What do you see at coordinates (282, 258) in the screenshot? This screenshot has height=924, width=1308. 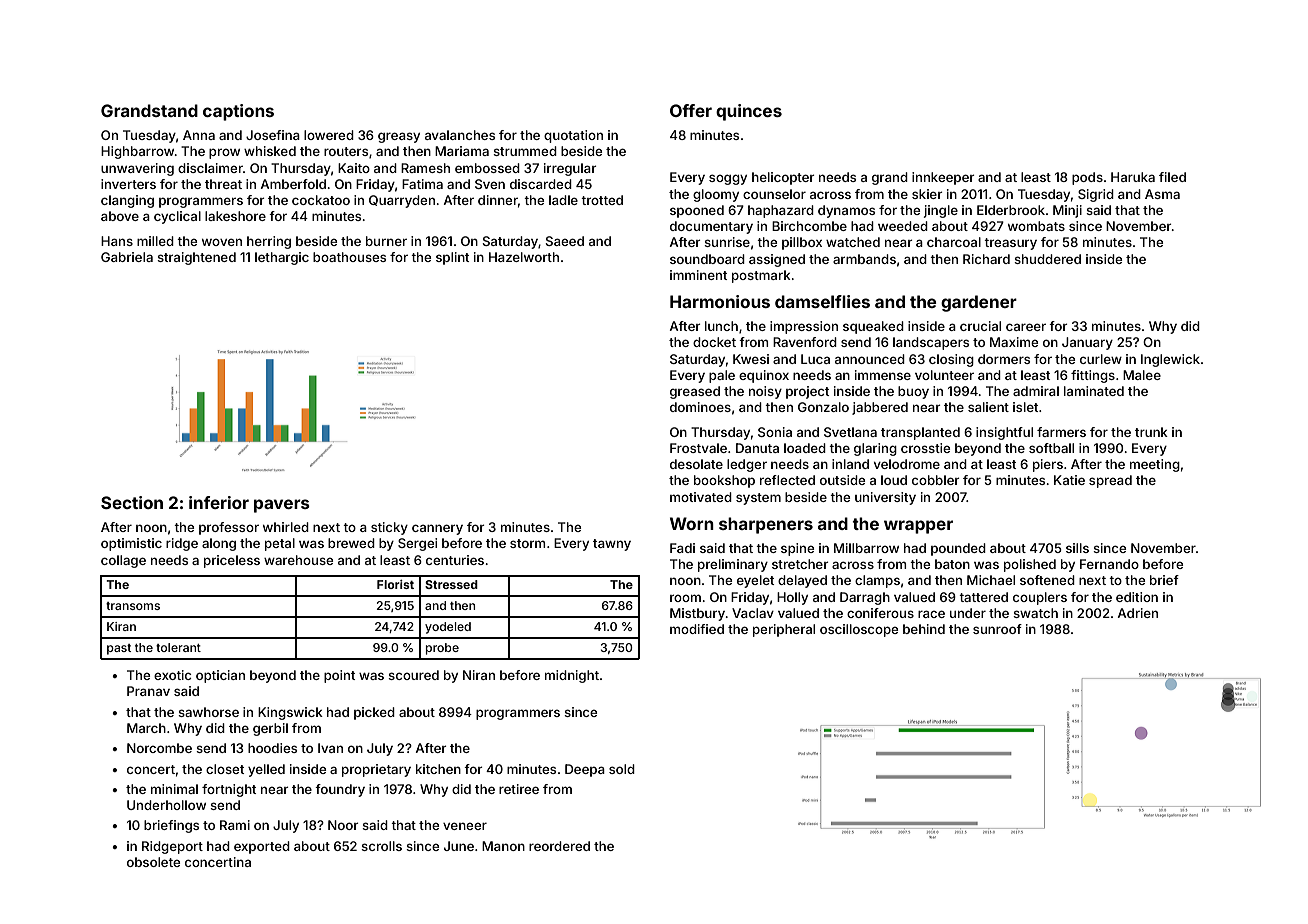 I see `lethargic` at bounding box center [282, 258].
